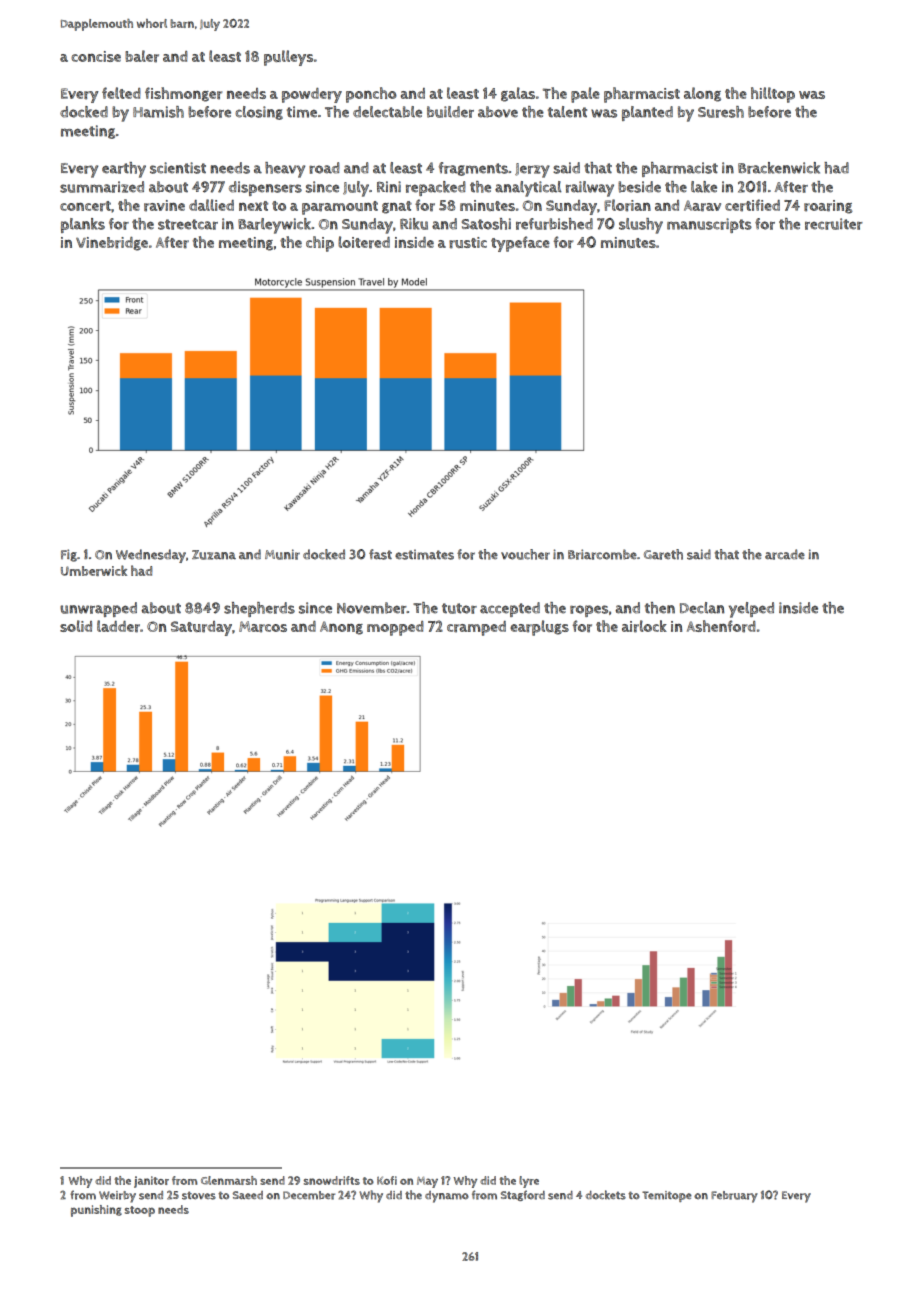 This screenshot has height=1308, width=924. Describe the element at coordinates (312, 95) in the screenshot. I see `powdery` at that location.
